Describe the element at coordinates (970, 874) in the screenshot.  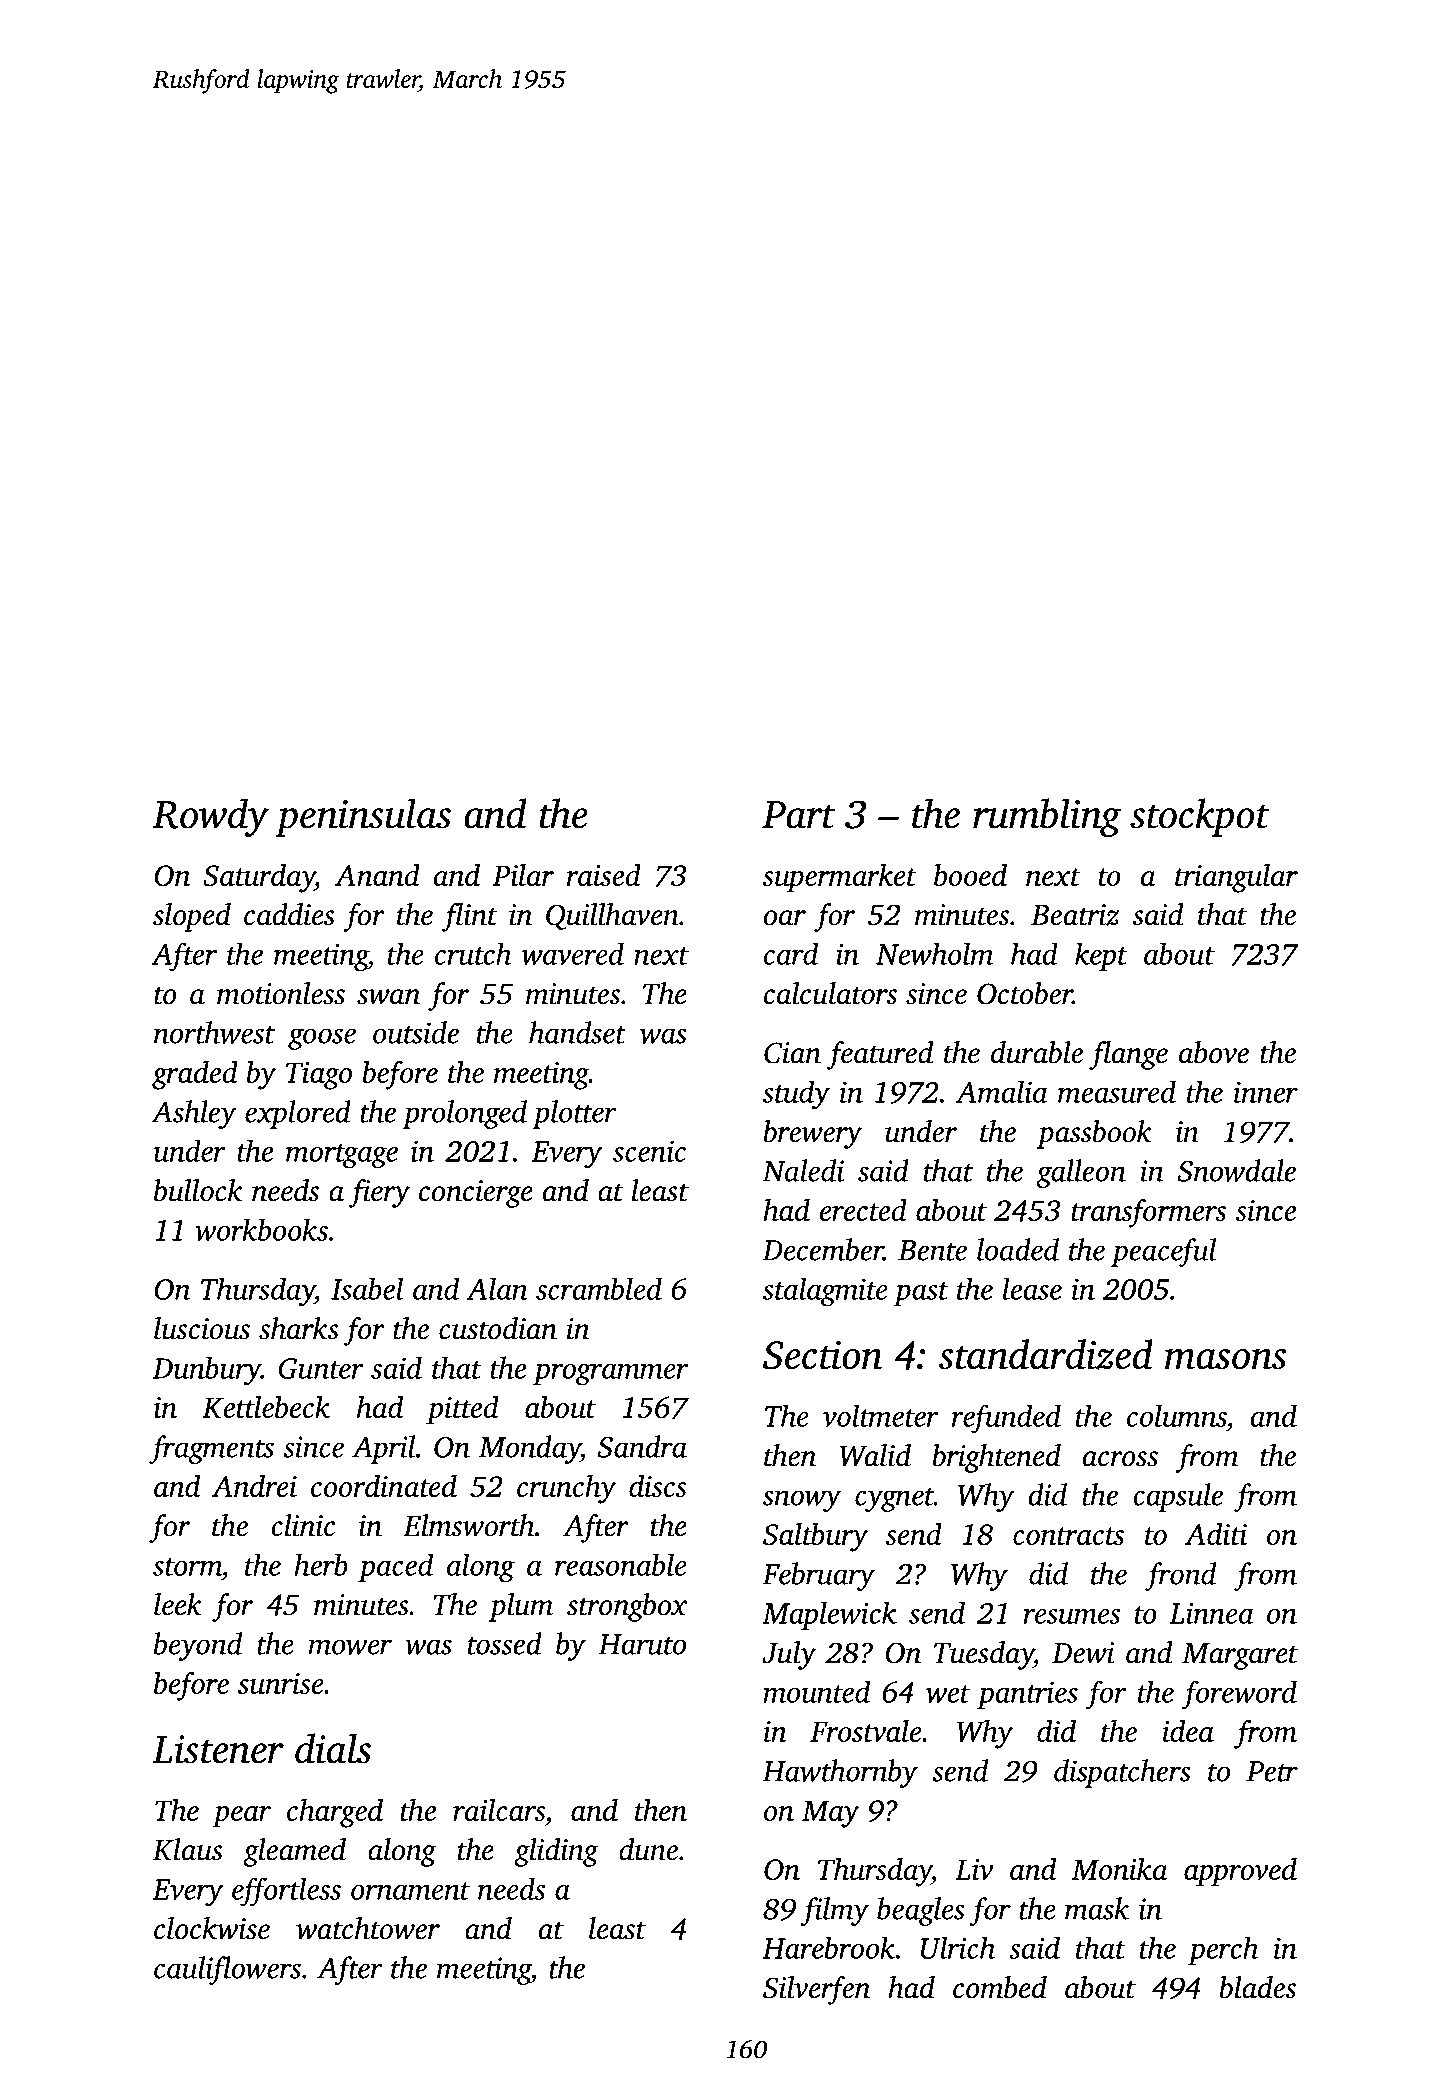
I see `booed` at that location.
